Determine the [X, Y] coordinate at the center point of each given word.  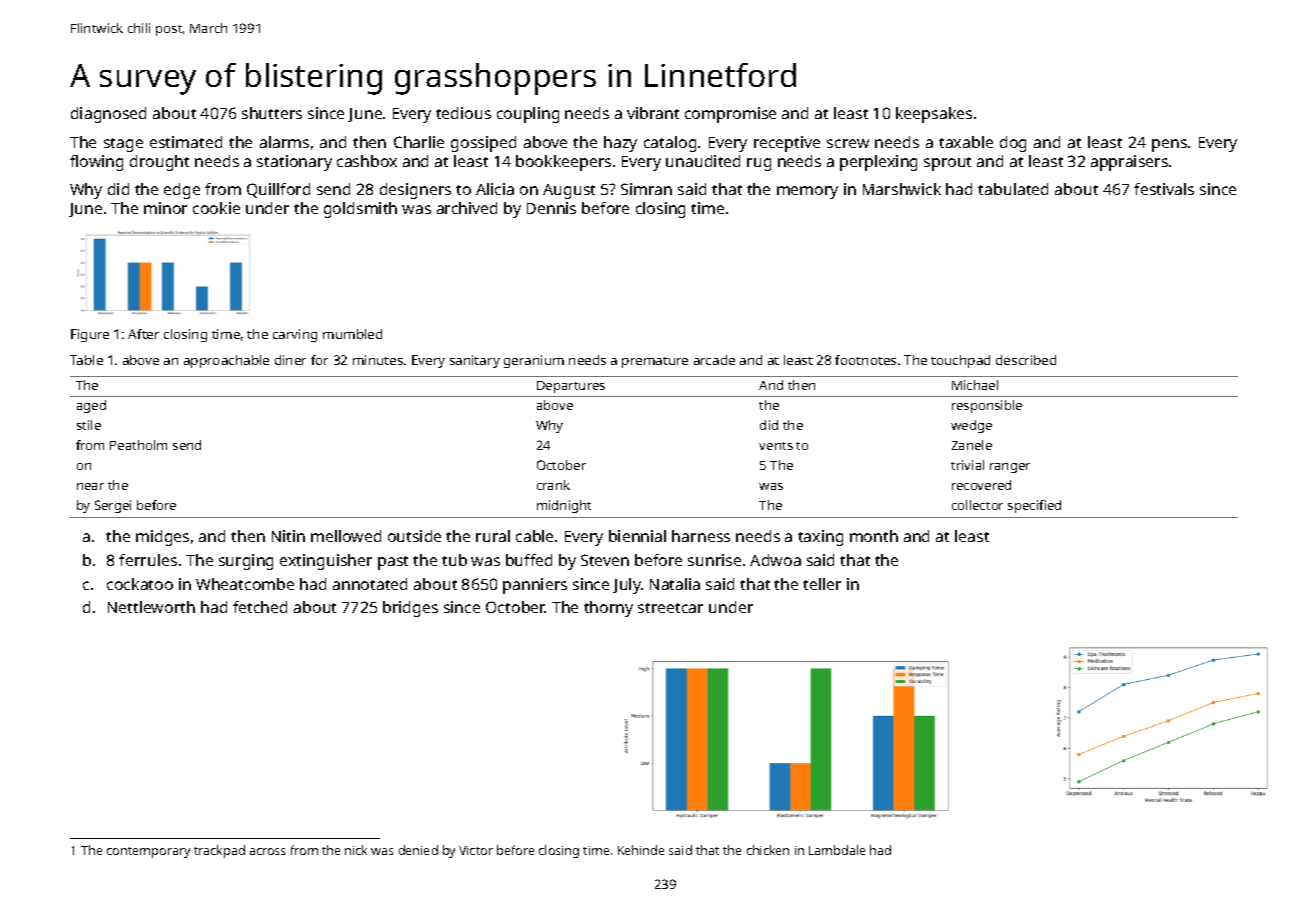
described [1026, 360]
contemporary [148, 852]
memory [807, 192]
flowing [96, 163]
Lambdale [837, 850]
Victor [476, 850]
